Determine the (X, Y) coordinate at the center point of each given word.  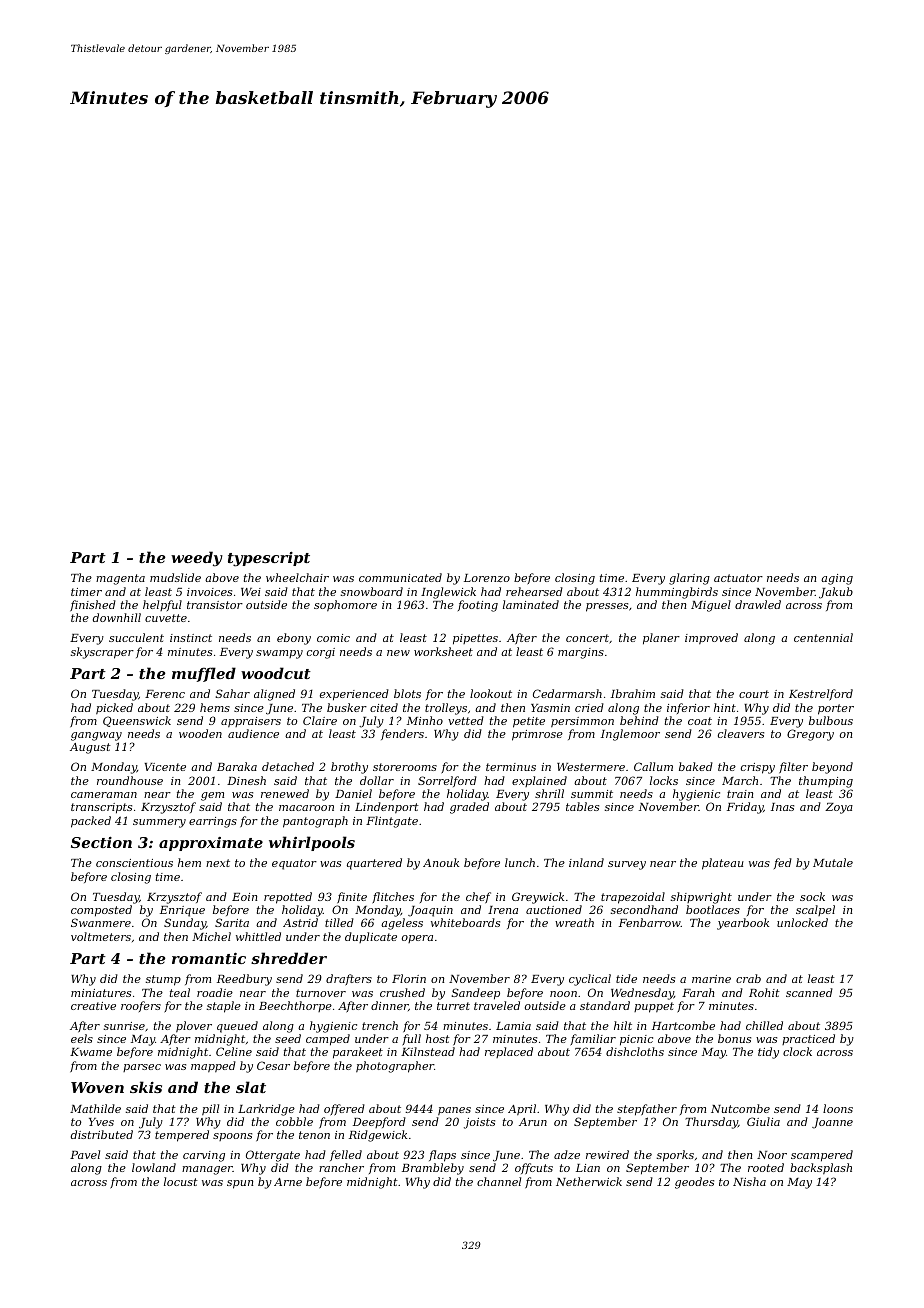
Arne (288, 1182)
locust (181, 1181)
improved (711, 639)
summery (159, 823)
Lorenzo (487, 578)
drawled (758, 604)
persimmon (582, 722)
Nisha (749, 1181)
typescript (269, 559)
